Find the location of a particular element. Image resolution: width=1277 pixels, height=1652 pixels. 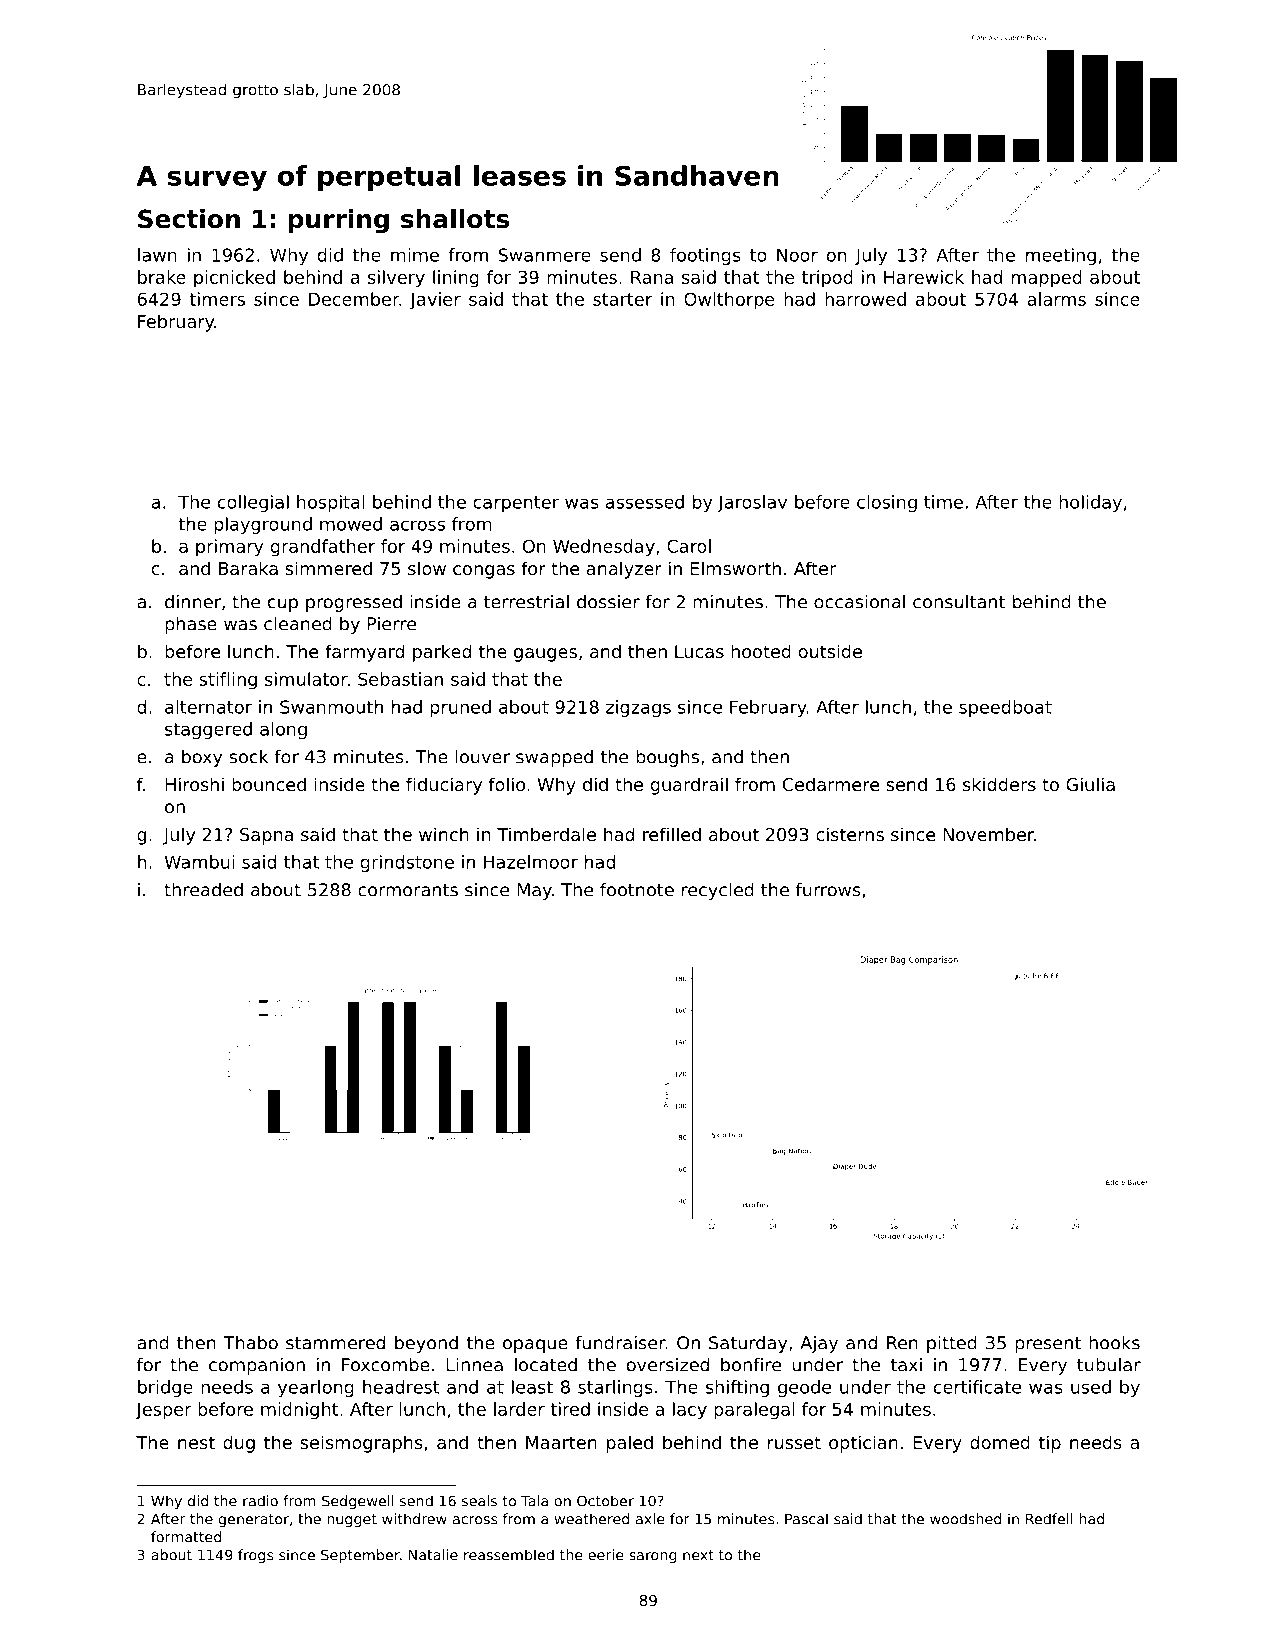

Natalie is located at coordinates (433, 1555).
